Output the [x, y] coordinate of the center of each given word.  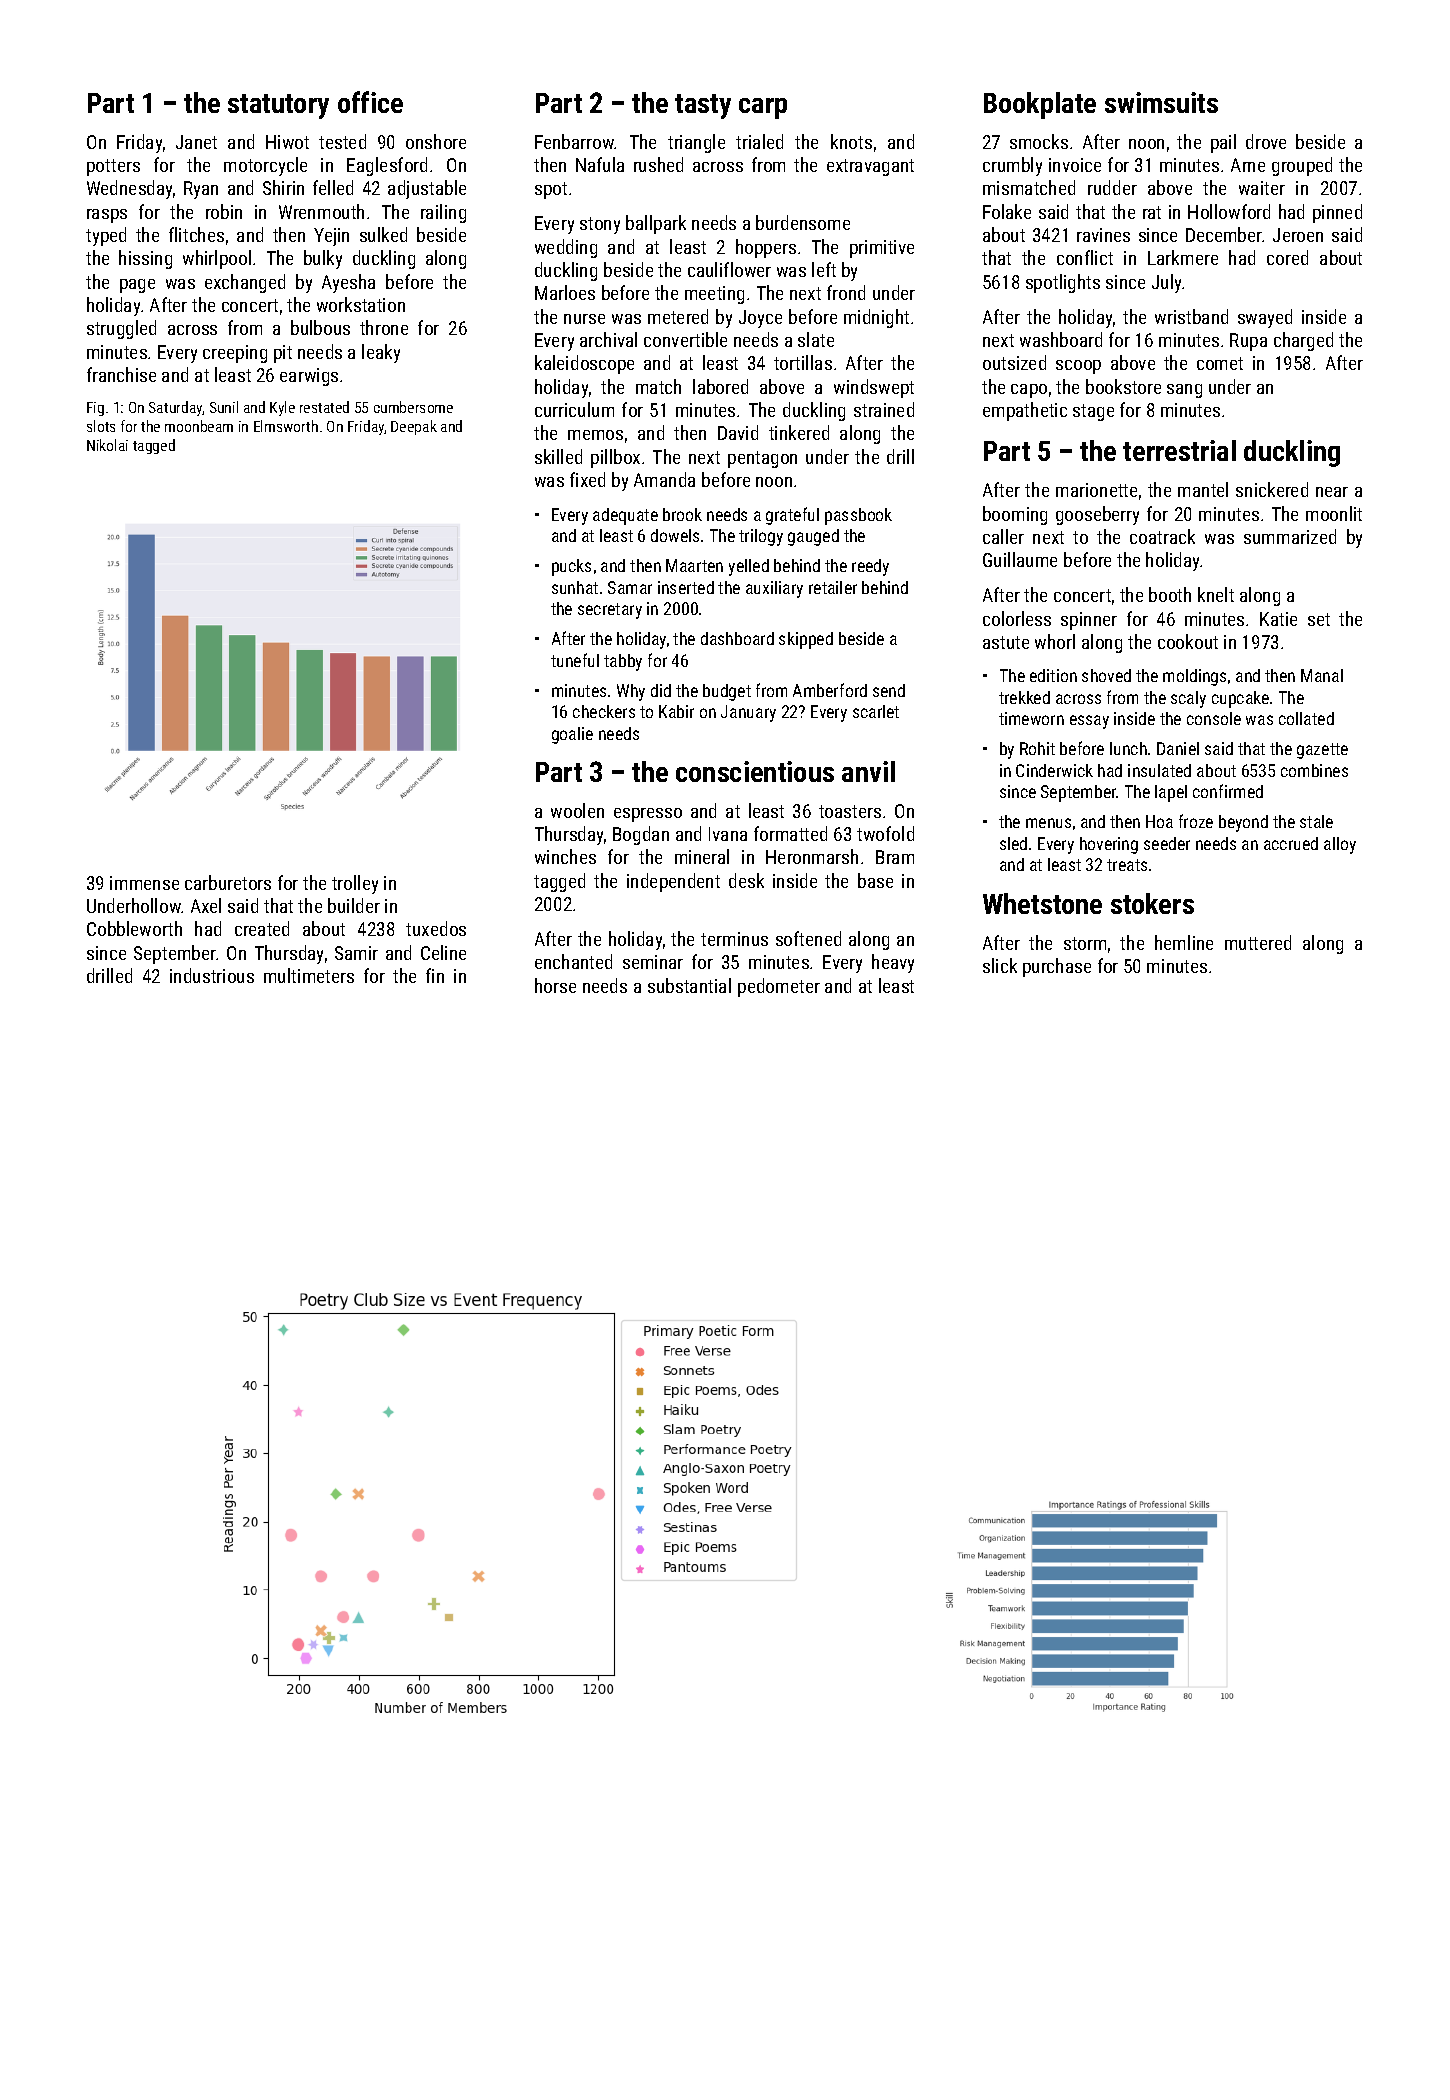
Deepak [414, 427]
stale [1316, 821]
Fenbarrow [575, 141]
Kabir [676, 711]
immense [144, 883]
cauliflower [729, 269]
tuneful [575, 660]
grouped [1302, 166]
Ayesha [348, 283]
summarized [1290, 536]
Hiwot [287, 142]
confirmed [1228, 791]
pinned [1337, 213]
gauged [813, 537]
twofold [885, 833]
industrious [212, 975]
